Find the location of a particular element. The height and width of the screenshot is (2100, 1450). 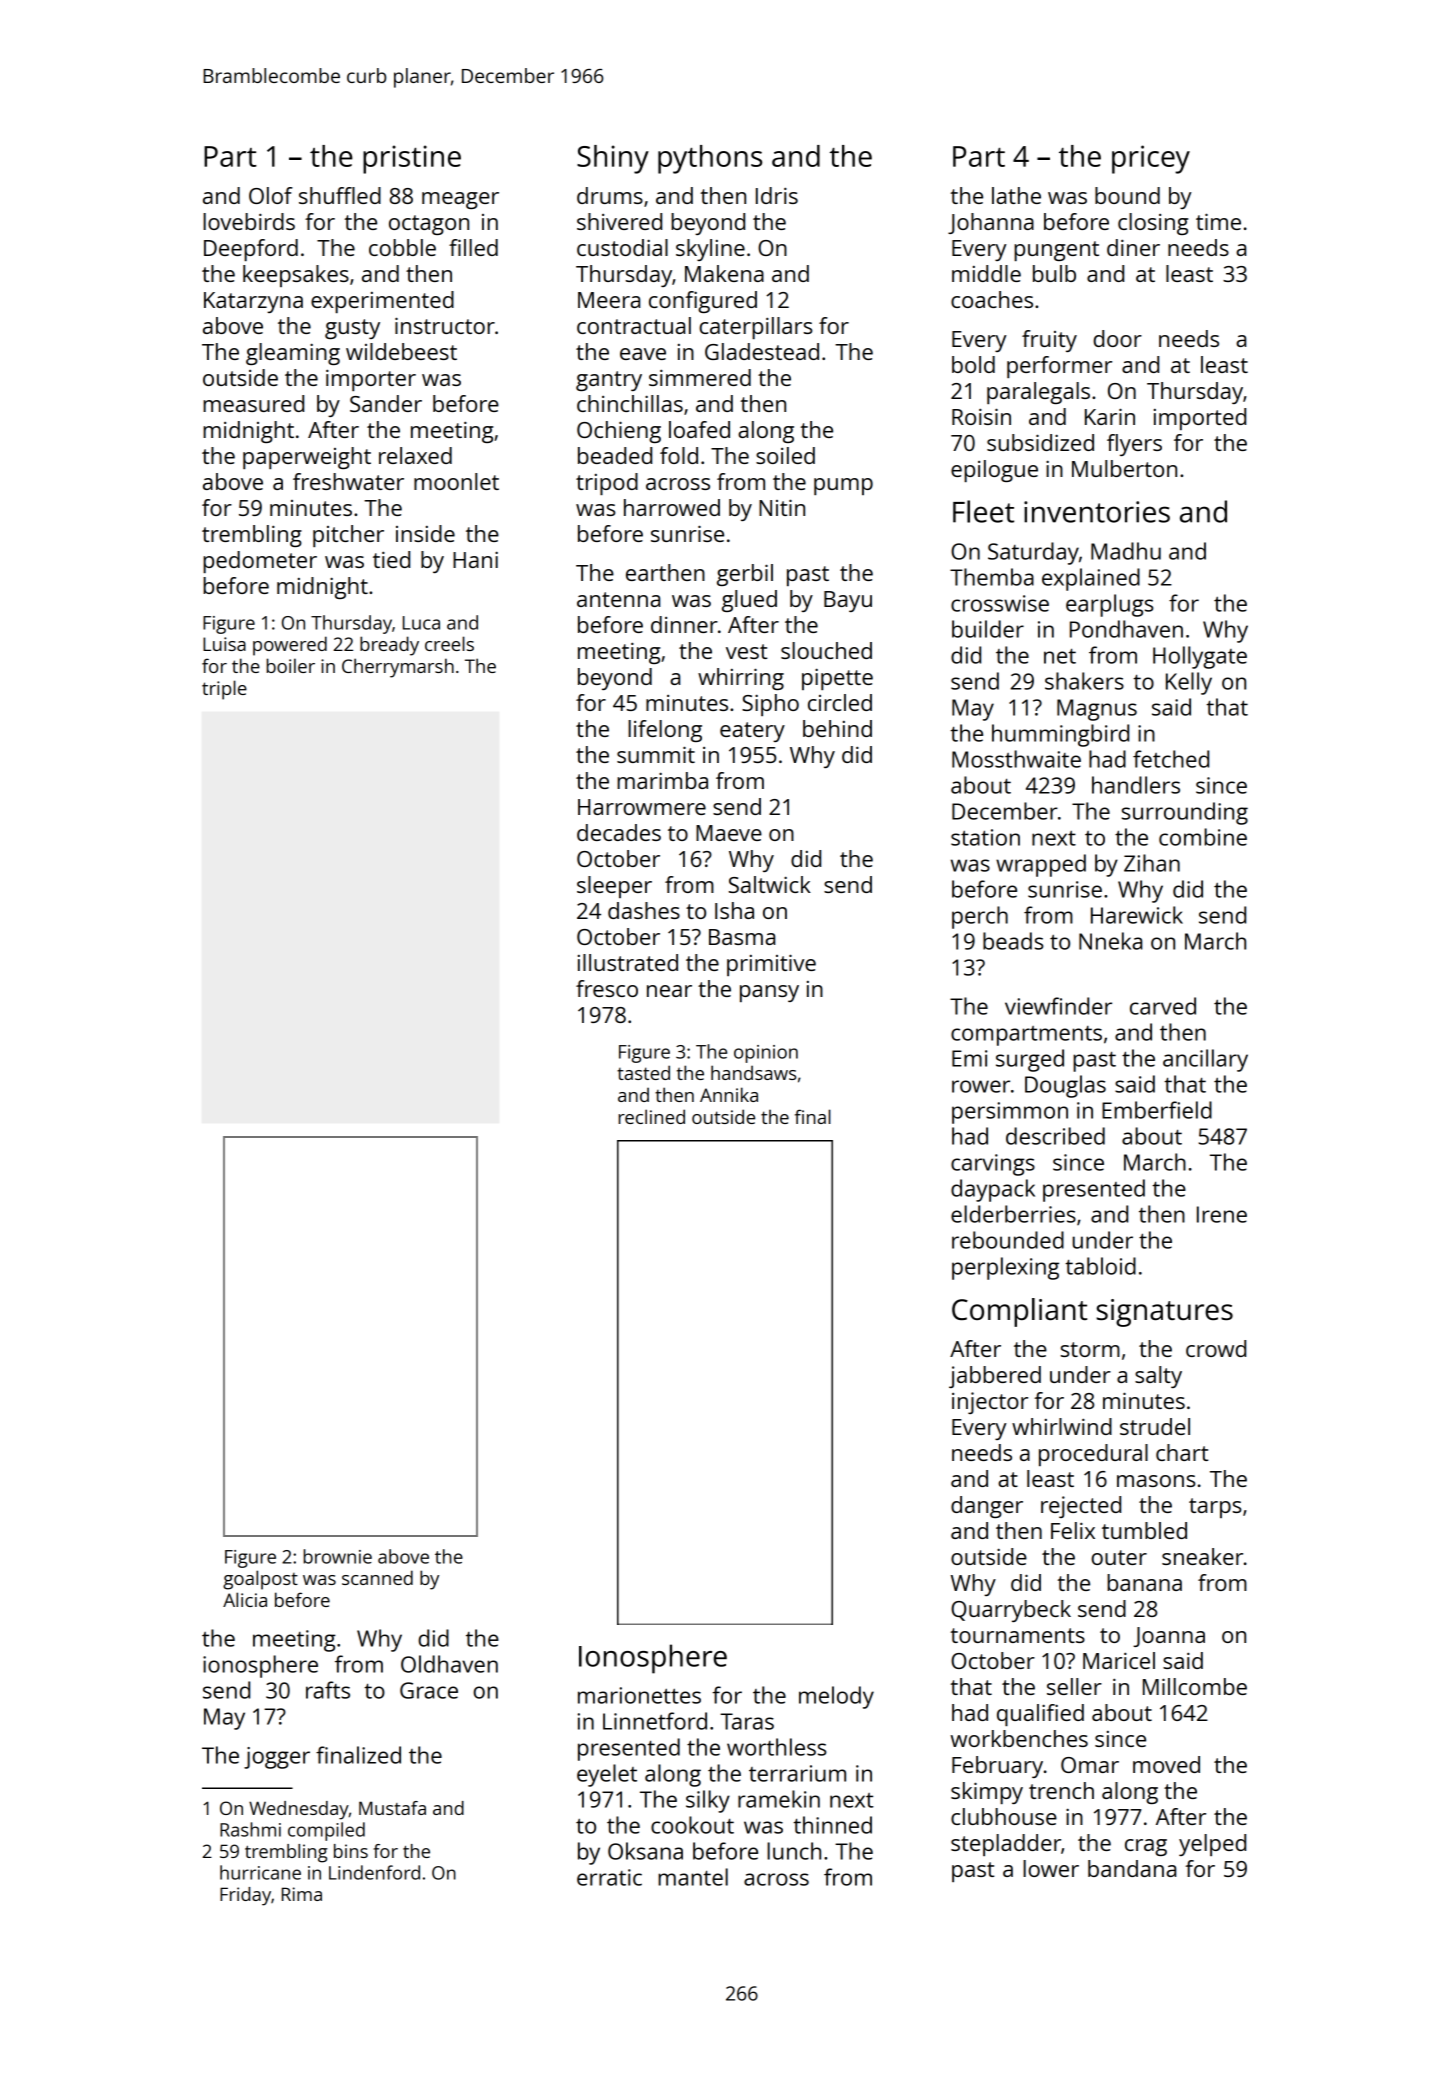

rejected is located at coordinates (1081, 1507).
